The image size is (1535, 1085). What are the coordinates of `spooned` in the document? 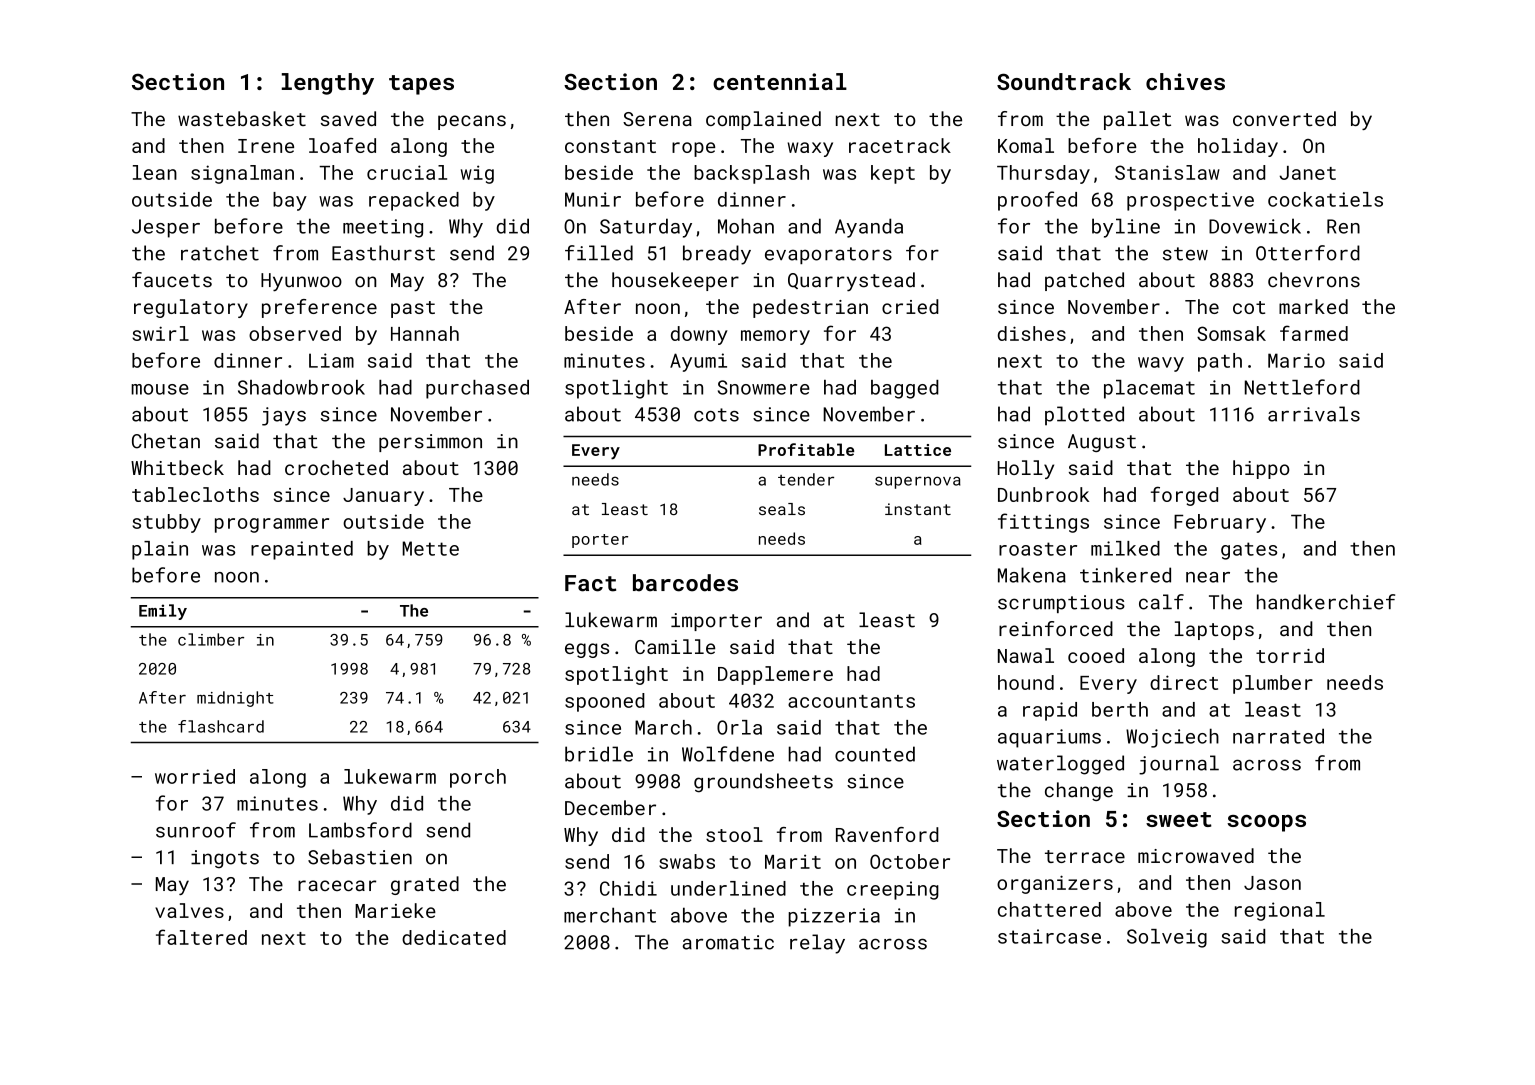 It's located at (605, 702).
